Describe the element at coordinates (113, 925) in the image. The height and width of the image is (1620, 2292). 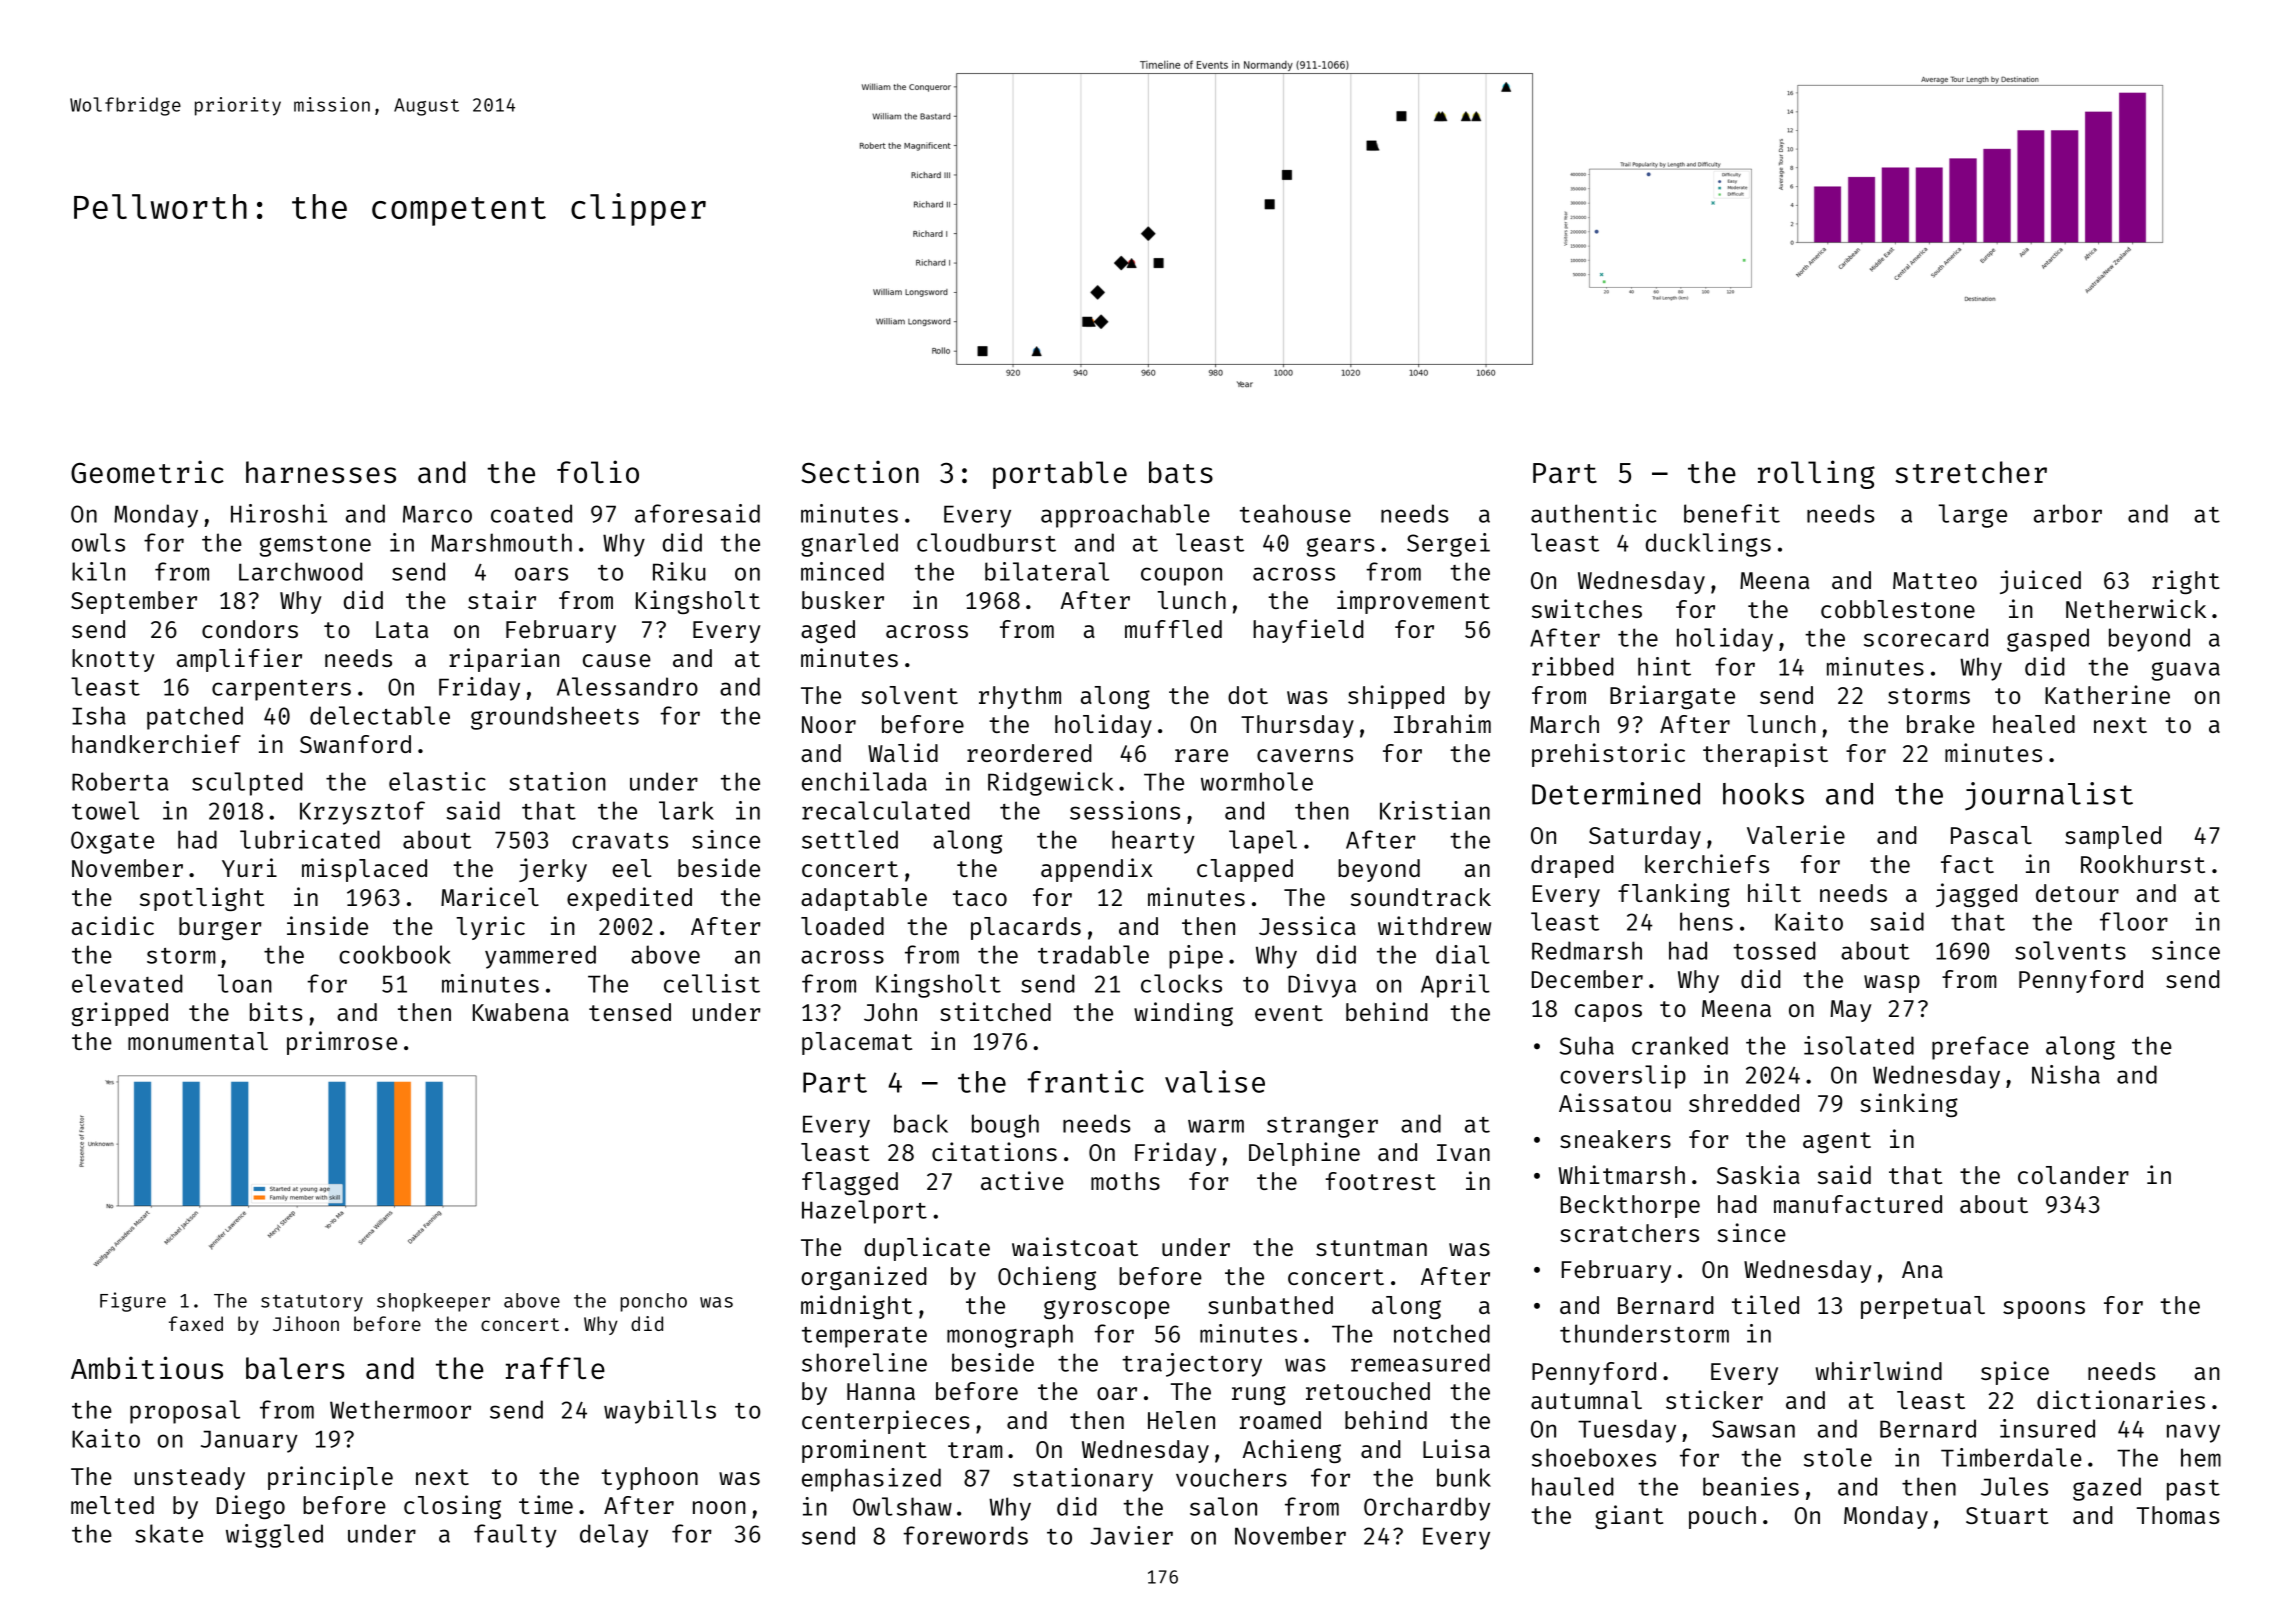
I see `acidic` at that location.
